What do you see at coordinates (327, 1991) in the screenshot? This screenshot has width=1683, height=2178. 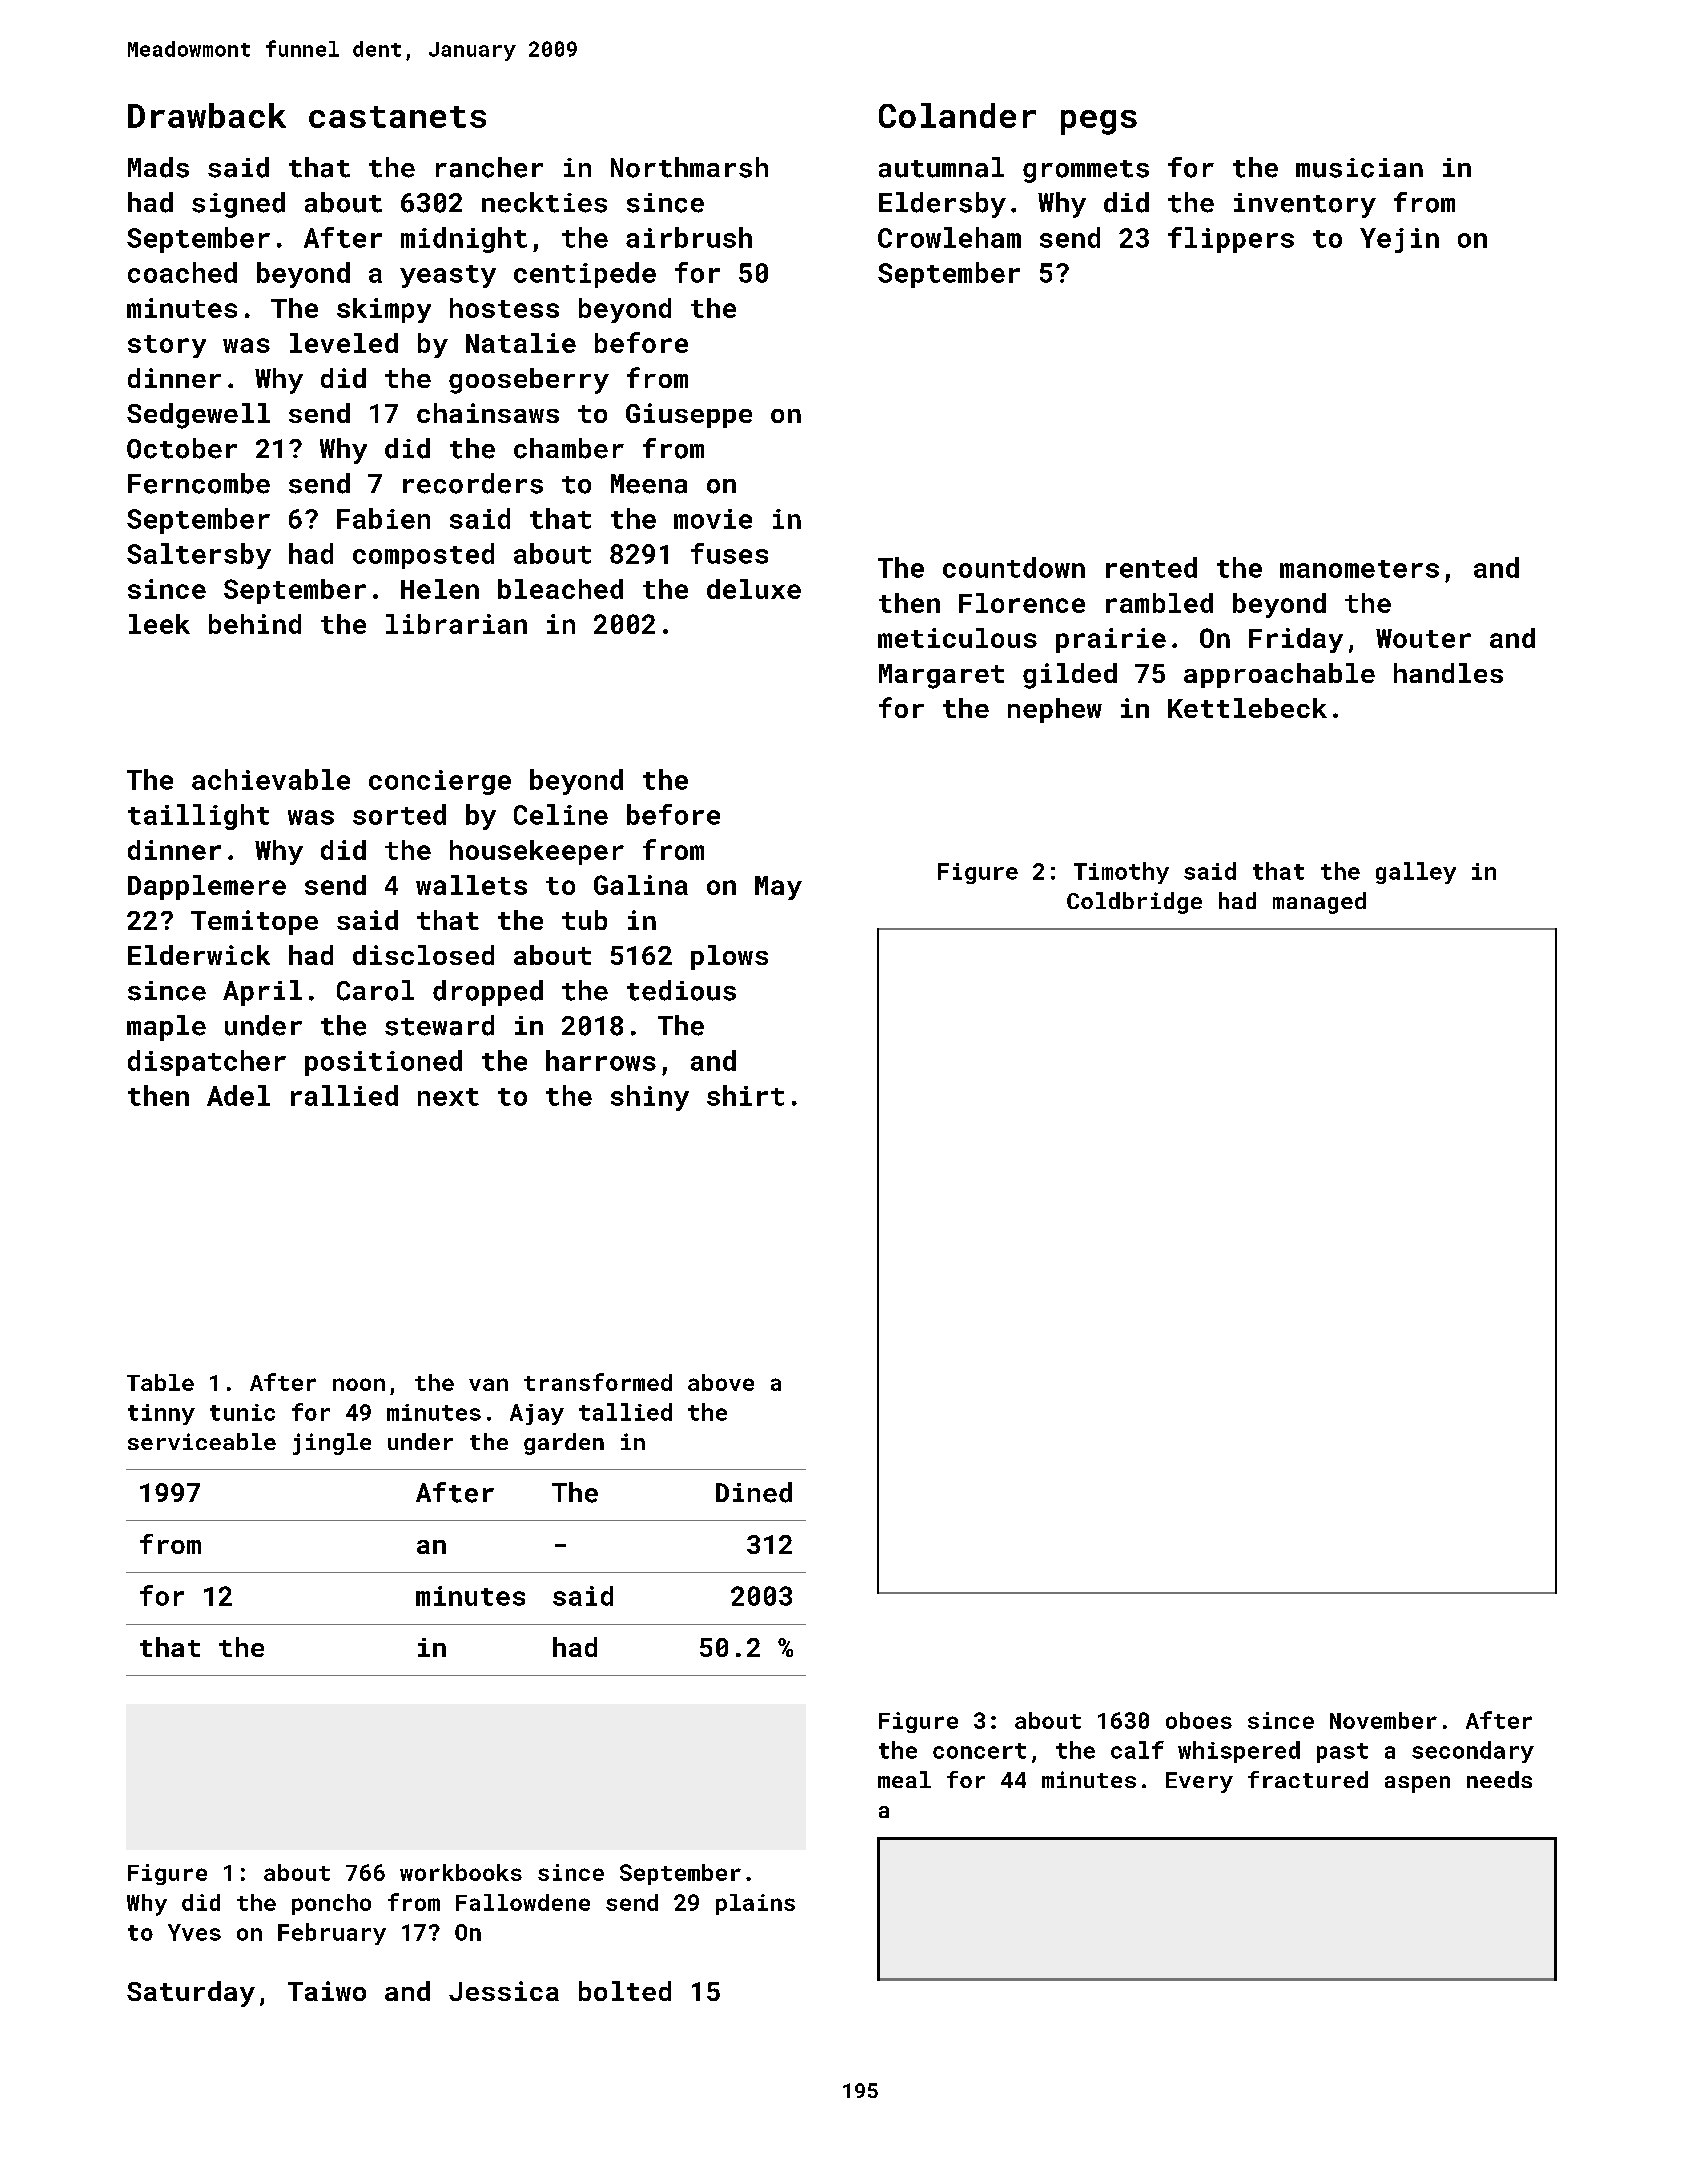 I see `Taiwo` at bounding box center [327, 1991].
